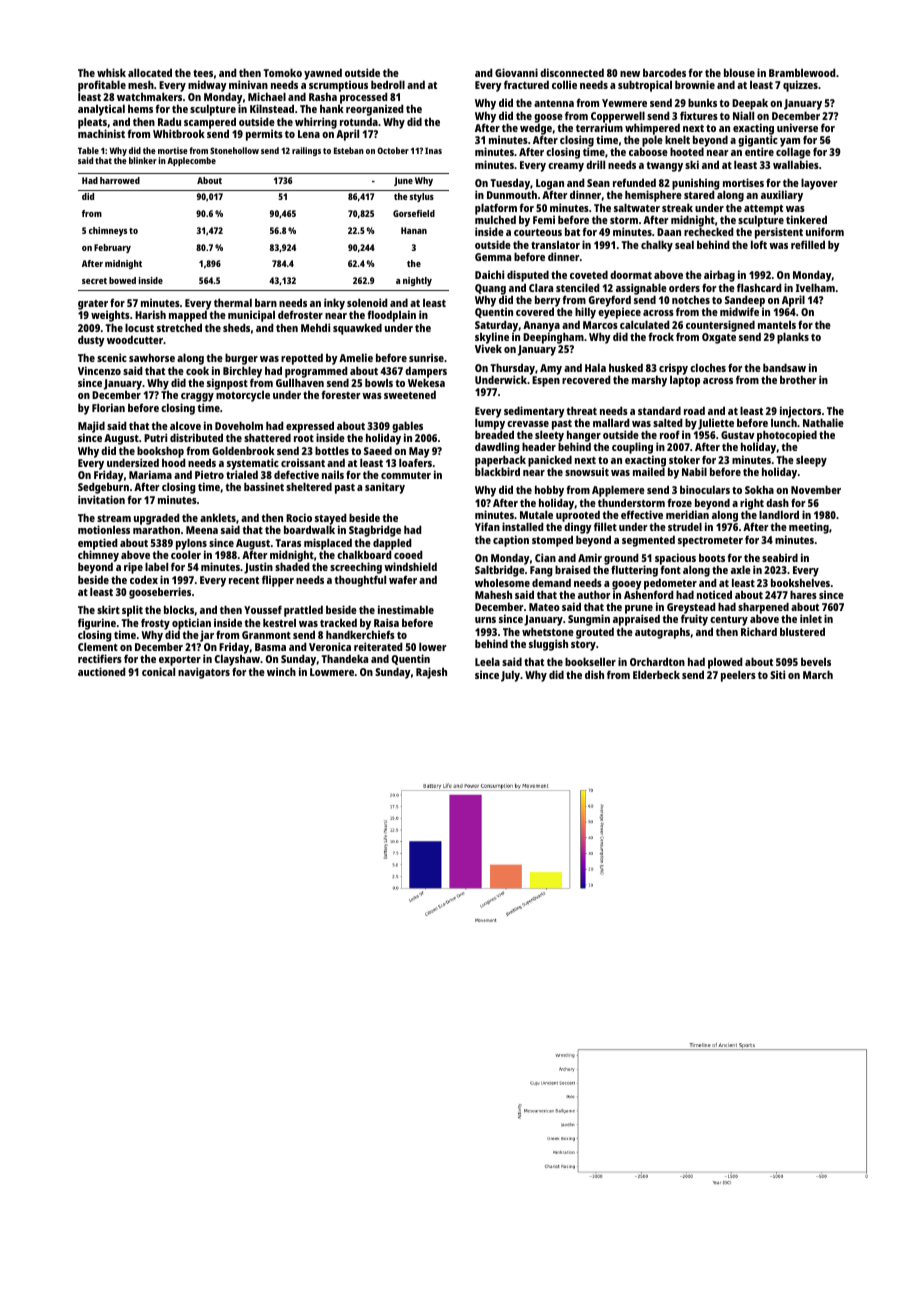 The width and height of the screenshot is (924, 1308). I want to click on Majid, so click(91, 427).
